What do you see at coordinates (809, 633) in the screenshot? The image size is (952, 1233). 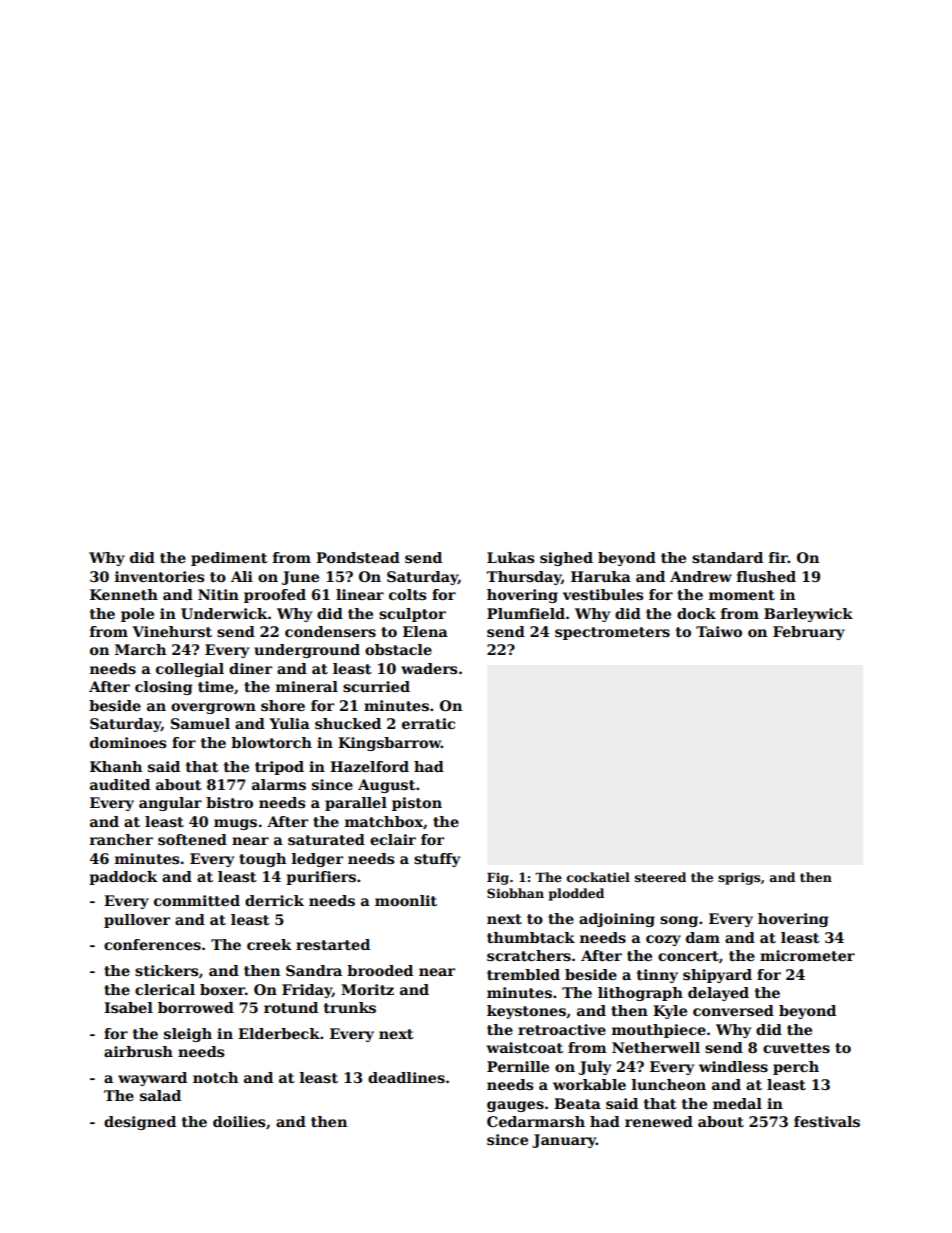 I see `February` at bounding box center [809, 633].
